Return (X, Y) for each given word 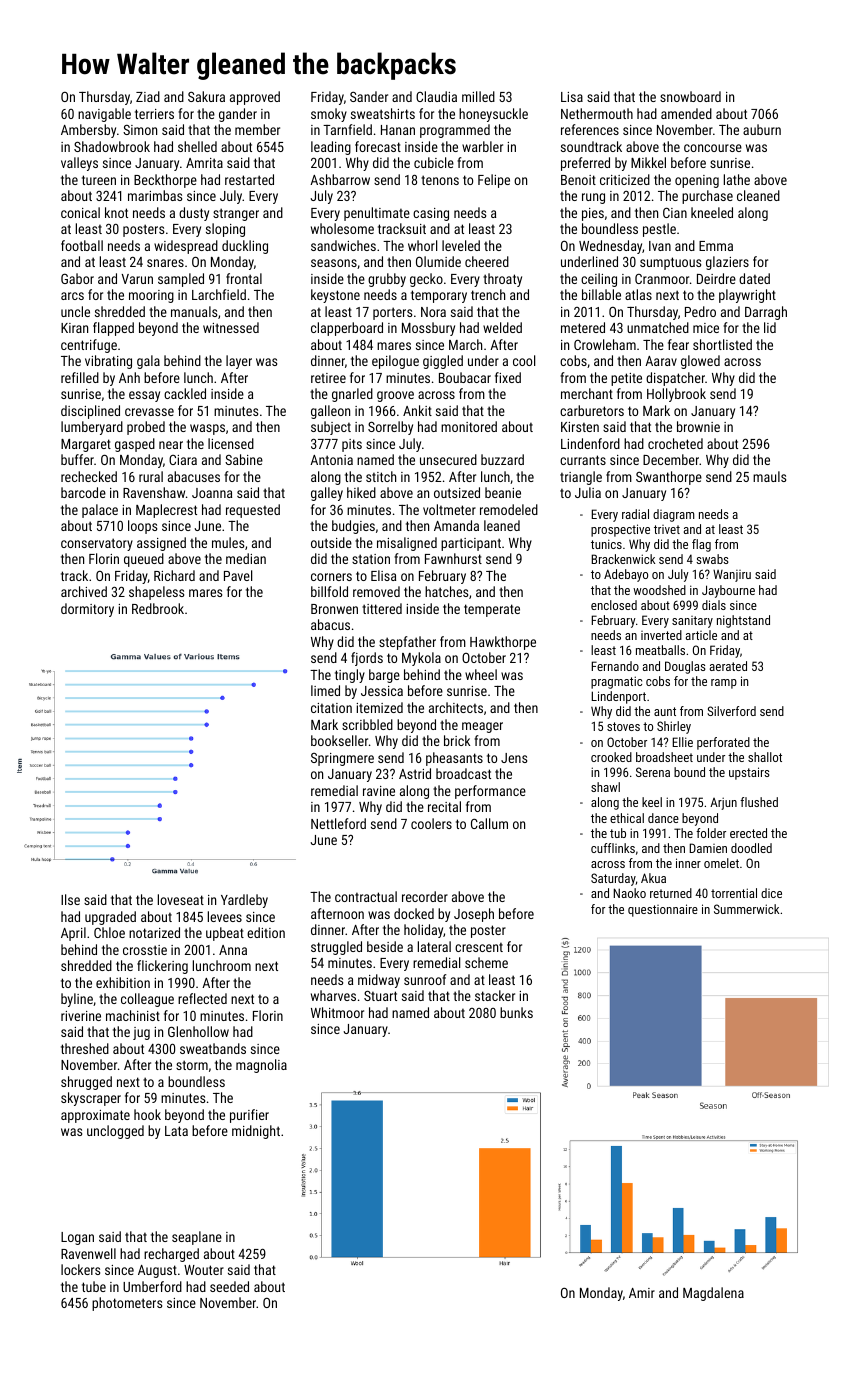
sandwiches (343, 245)
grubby (387, 280)
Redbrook (158, 608)
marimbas (155, 195)
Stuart (380, 995)
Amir (642, 1293)
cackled (185, 393)
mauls (769, 476)
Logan (77, 1238)
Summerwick (746, 909)
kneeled (712, 212)
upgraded (110, 918)
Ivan (660, 246)
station (371, 559)
